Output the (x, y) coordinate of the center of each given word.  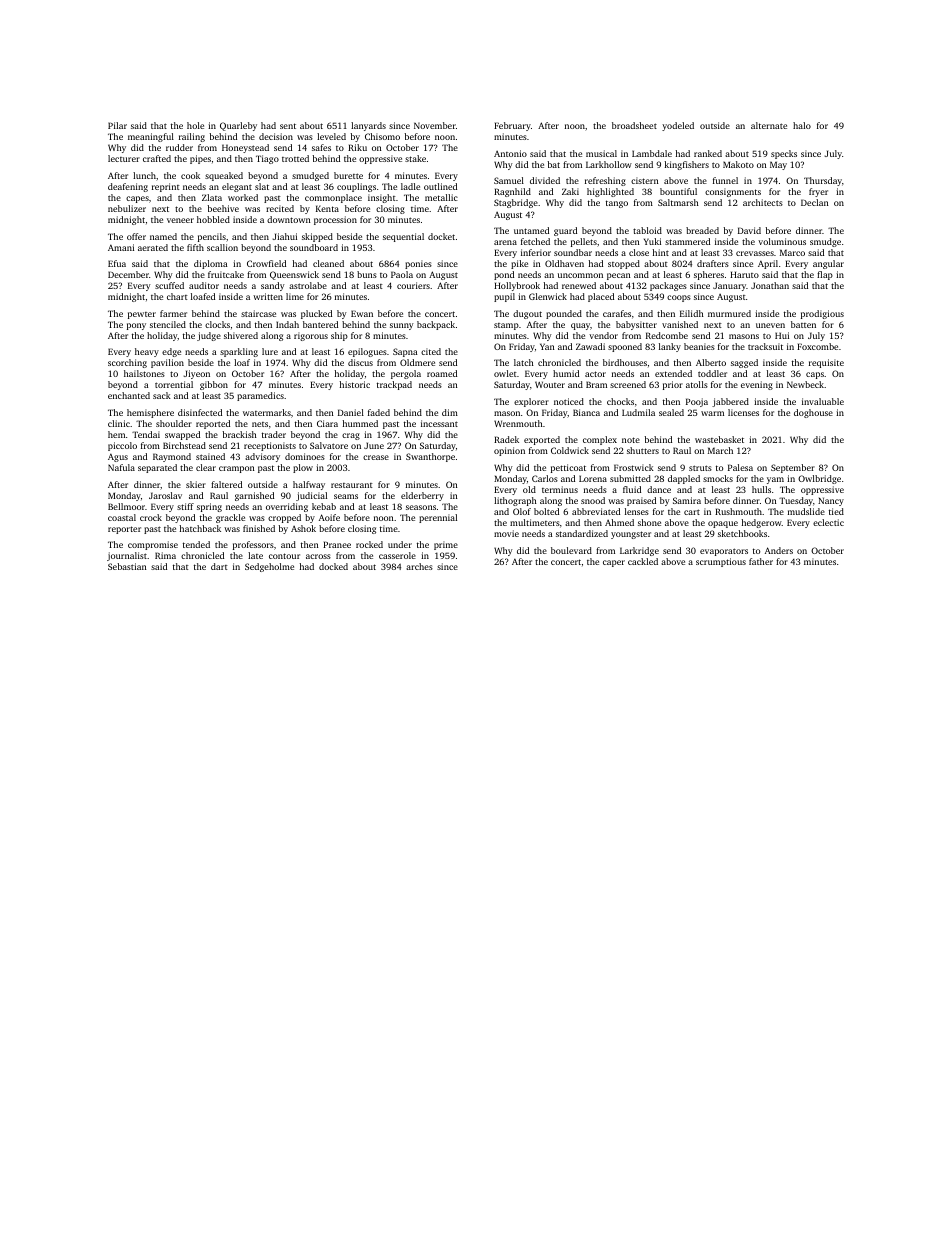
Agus (118, 458)
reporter (124, 530)
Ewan (362, 313)
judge (209, 336)
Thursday (823, 181)
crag (351, 436)
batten (803, 324)
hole (195, 125)
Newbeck (805, 384)
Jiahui (284, 236)
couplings (356, 187)
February (512, 126)
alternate (769, 125)
